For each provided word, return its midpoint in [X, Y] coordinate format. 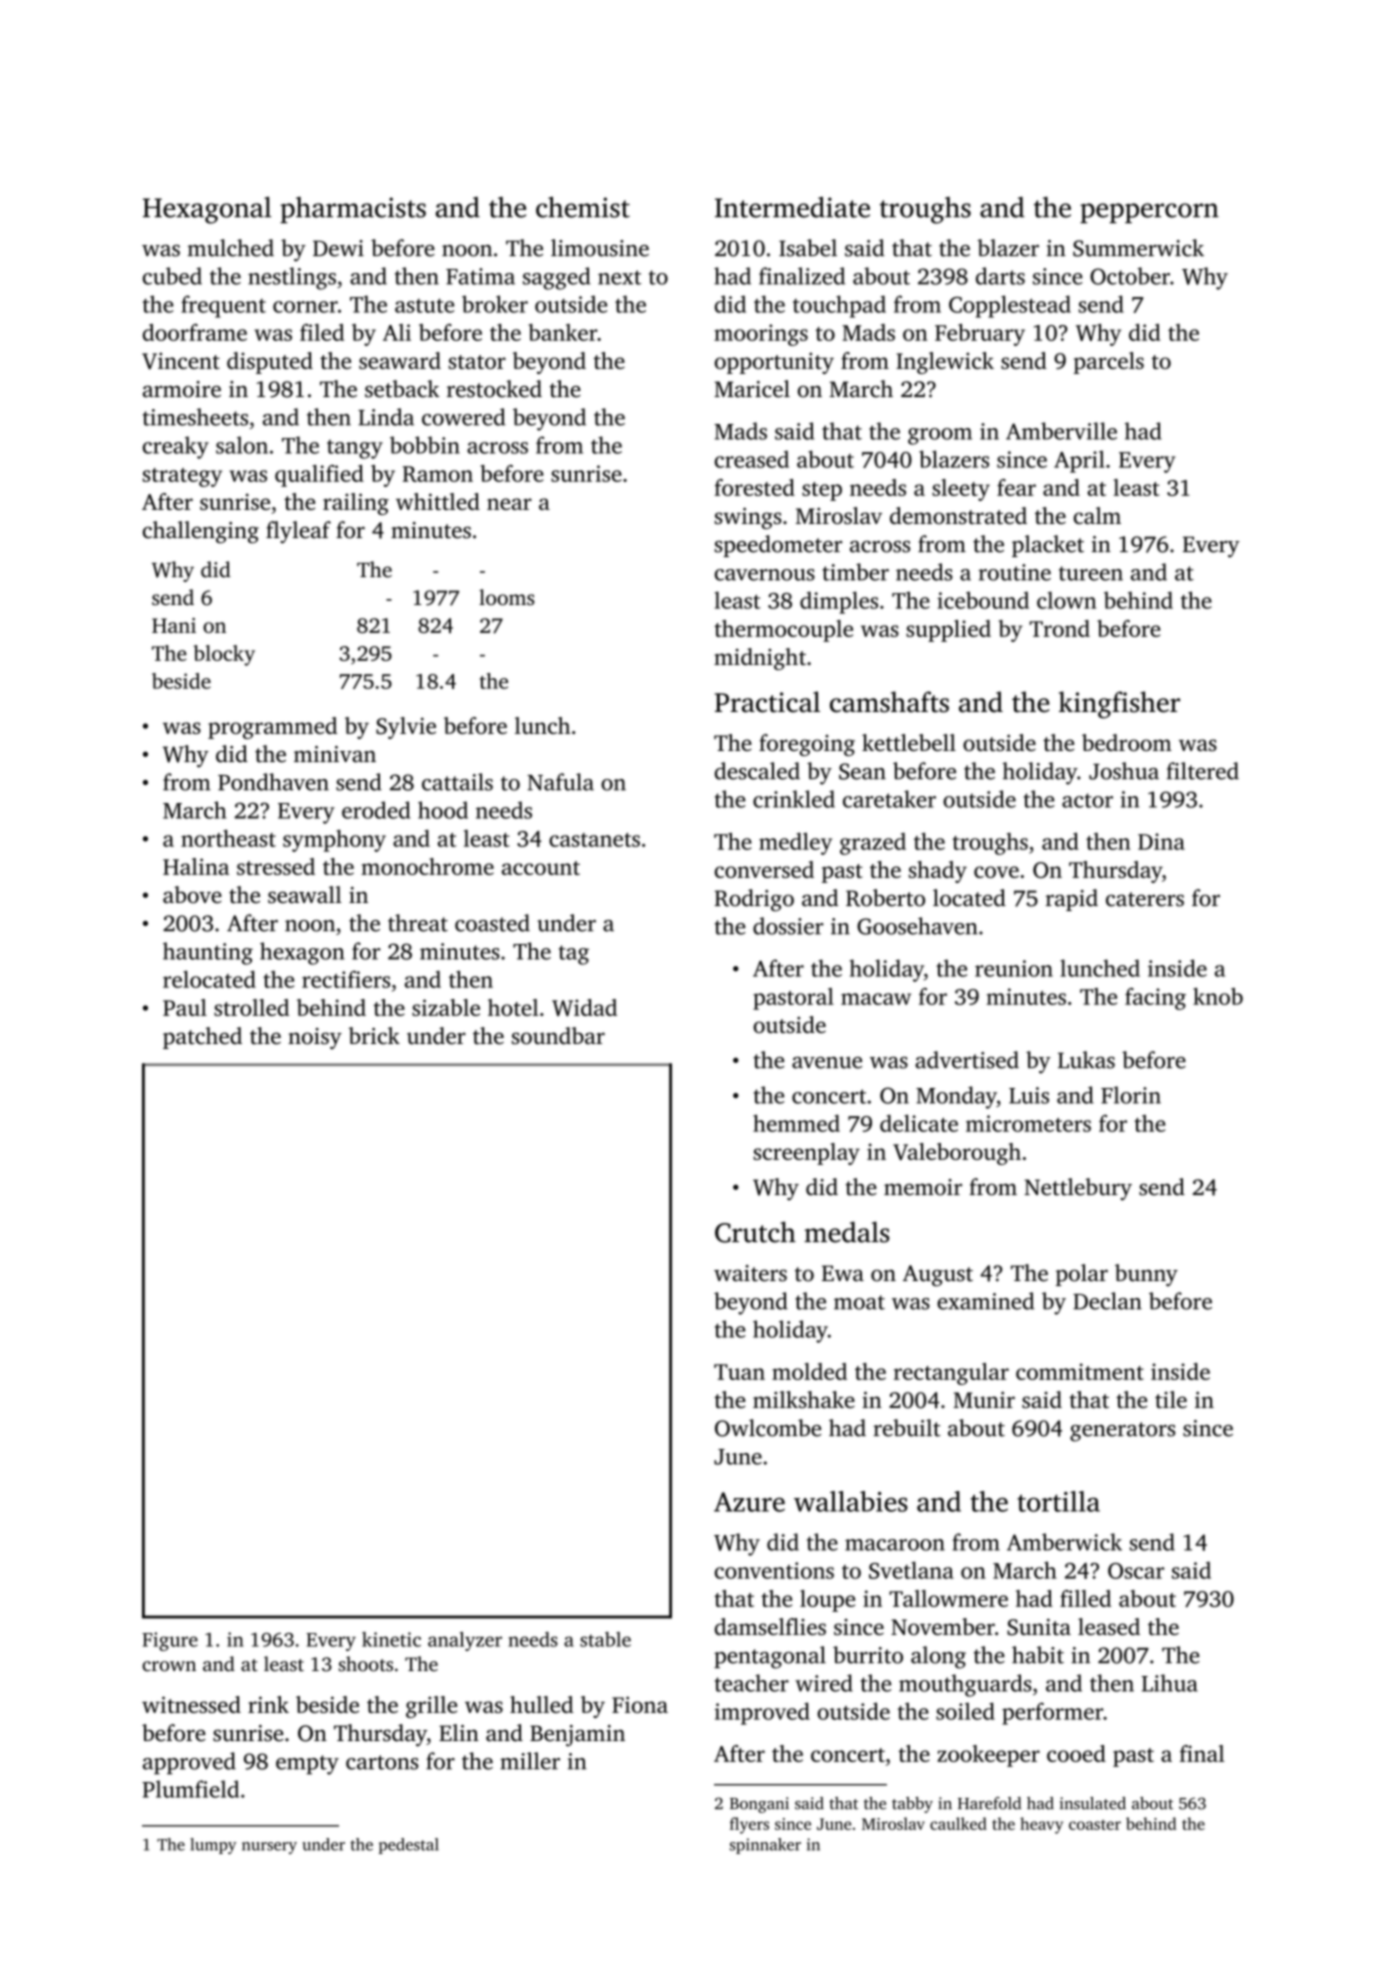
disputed [270, 363]
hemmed [796, 1123]
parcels [1109, 363]
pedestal [409, 1846]
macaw [876, 999]
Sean [862, 771]
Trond [1059, 628]
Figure [170, 1641]
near [509, 504]
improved [762, 1713]
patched [202, 1038]
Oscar [1136, 1571]
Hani [174, 625]
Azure [749, 1502]
